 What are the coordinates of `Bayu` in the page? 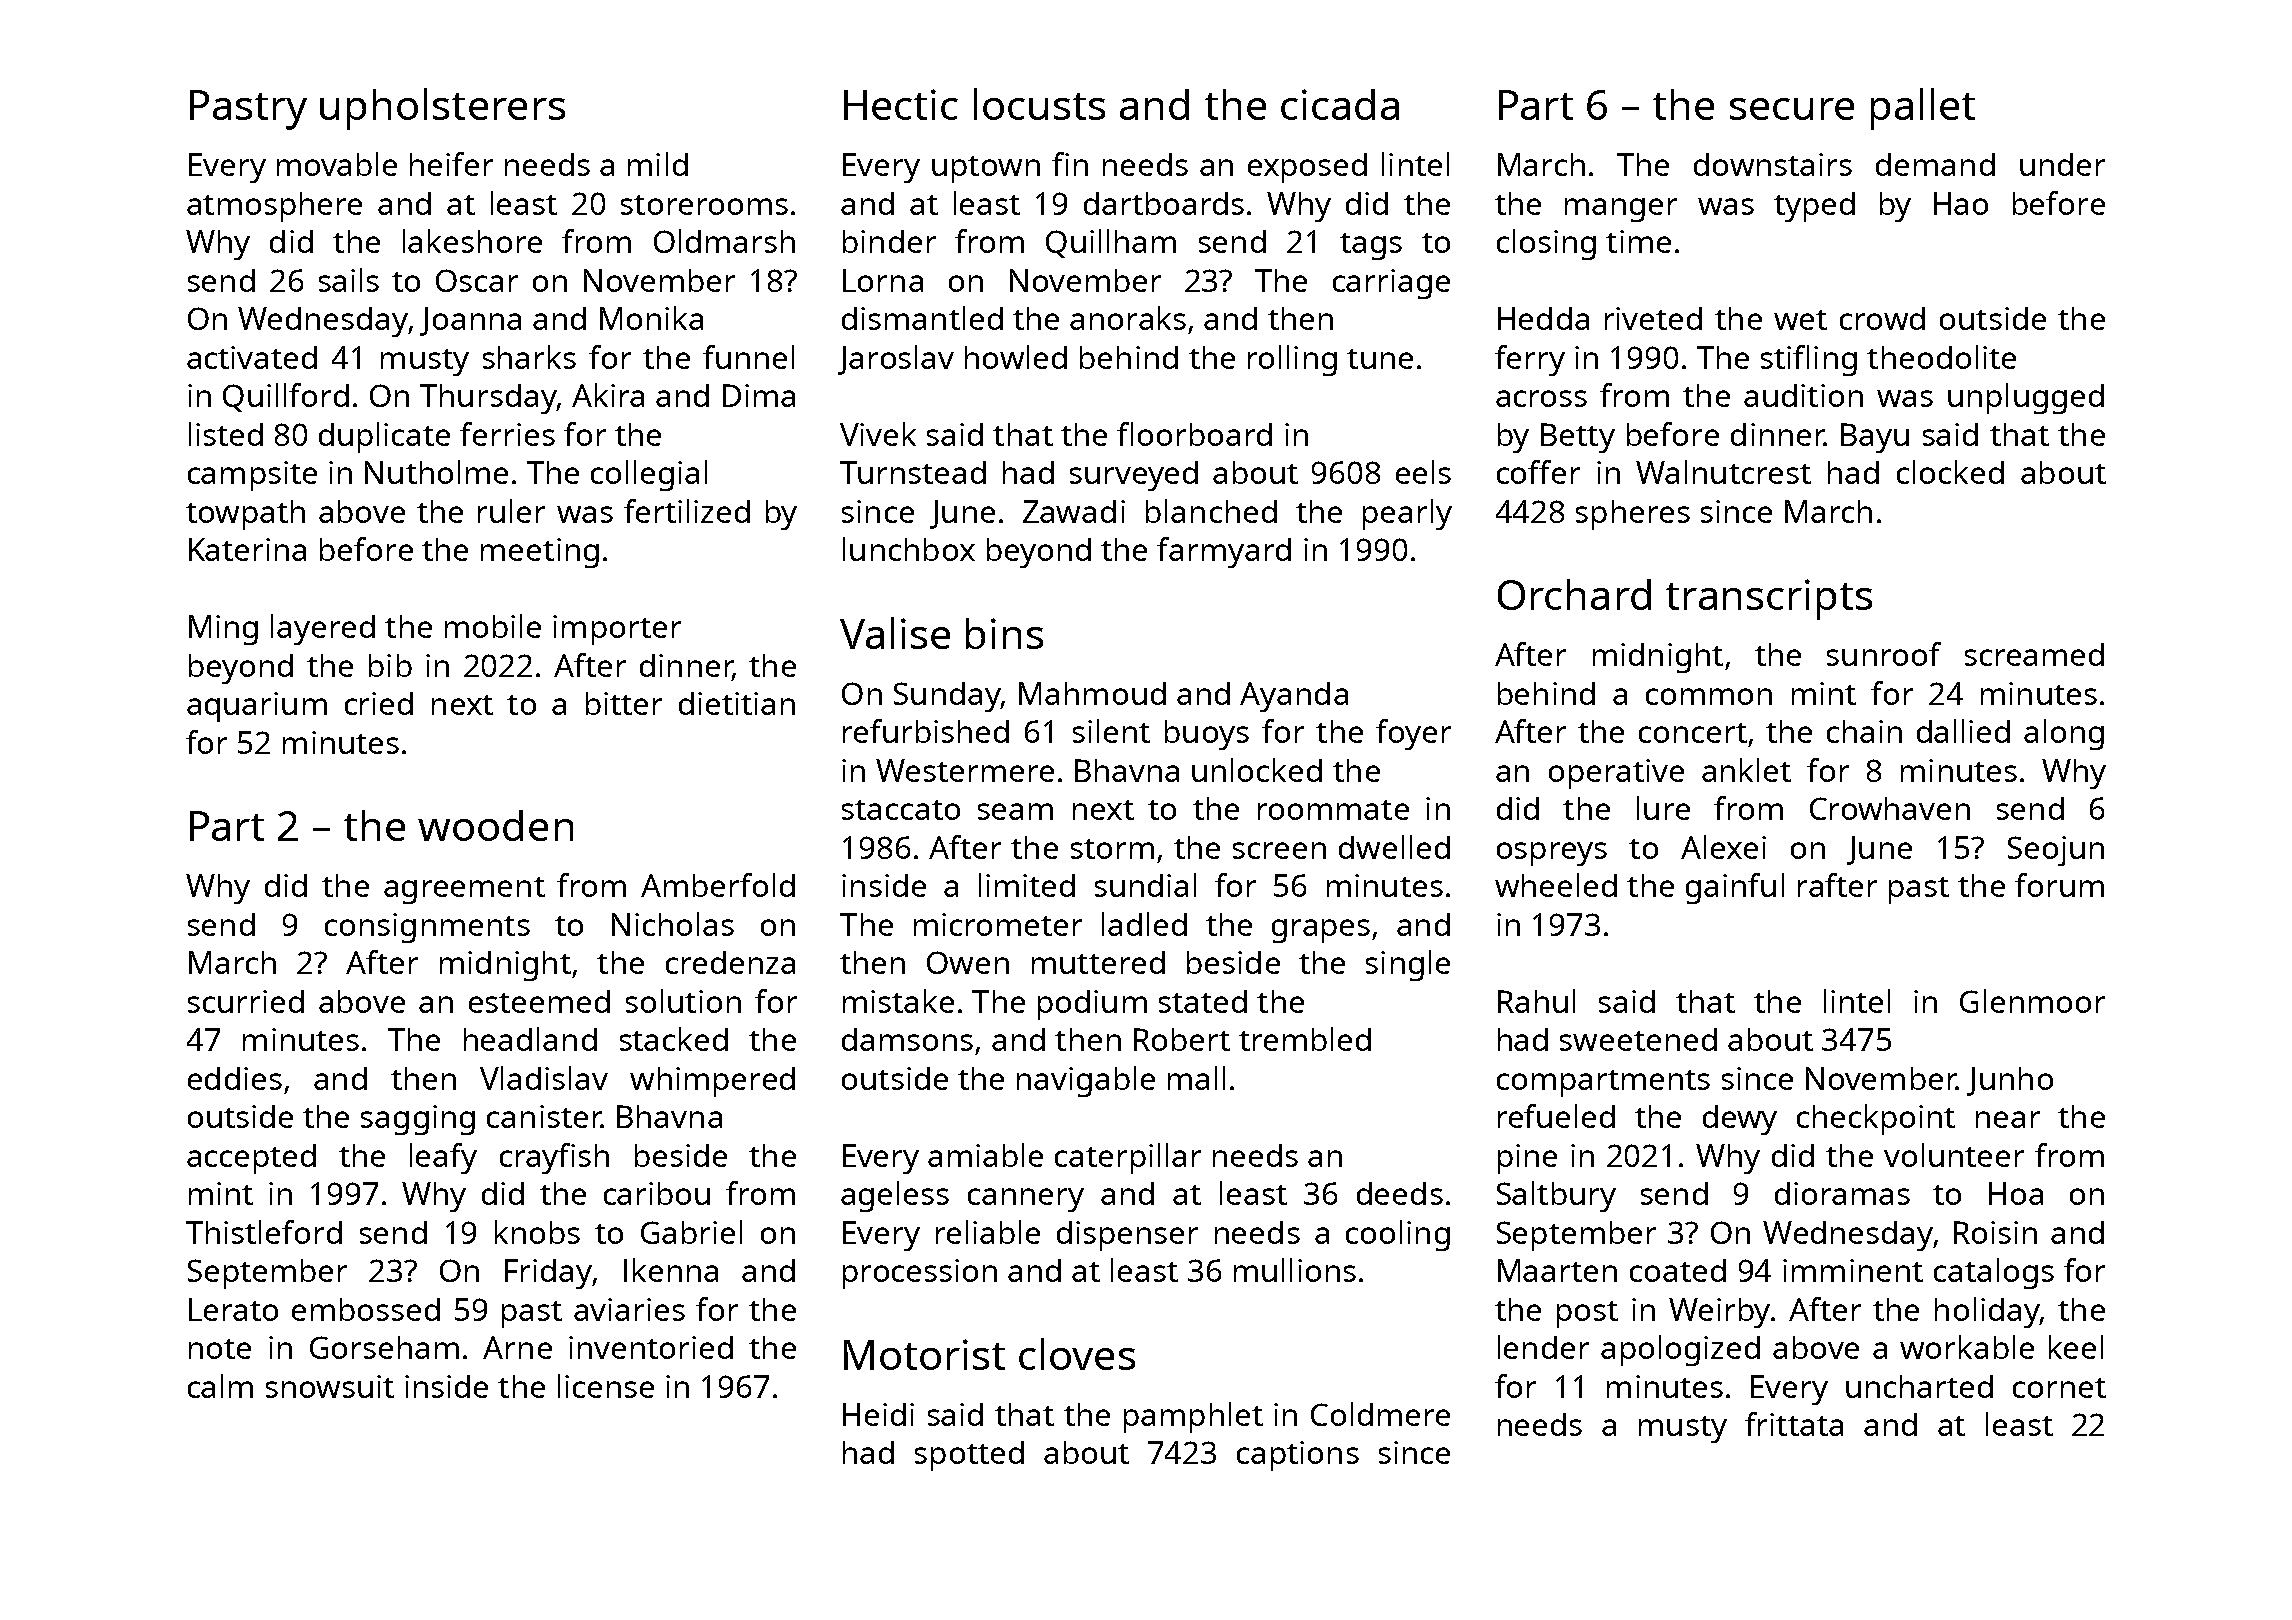 It's located at (1875, 438).
